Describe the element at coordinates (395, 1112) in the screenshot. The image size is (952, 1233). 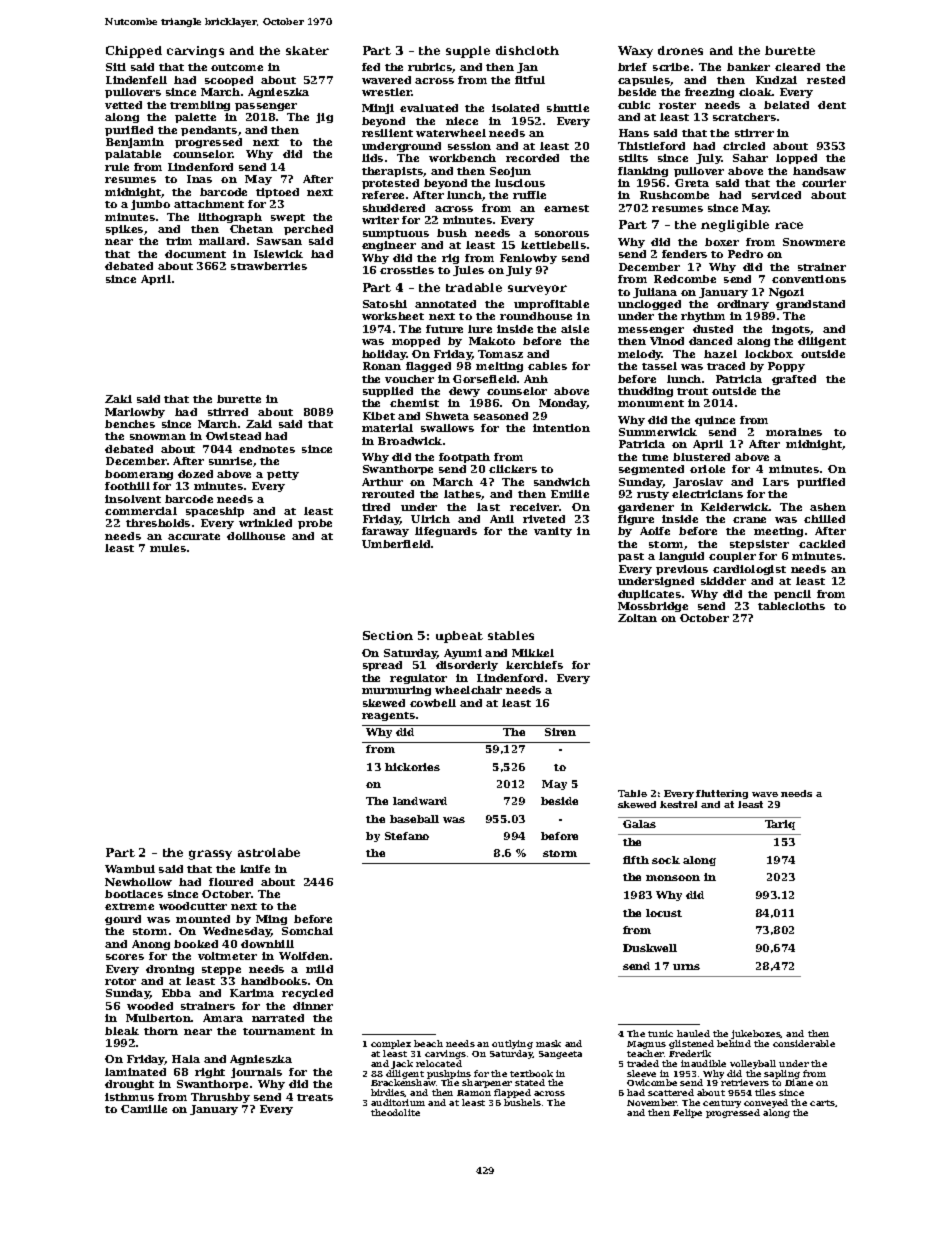
I see `theodolite` at that location.
